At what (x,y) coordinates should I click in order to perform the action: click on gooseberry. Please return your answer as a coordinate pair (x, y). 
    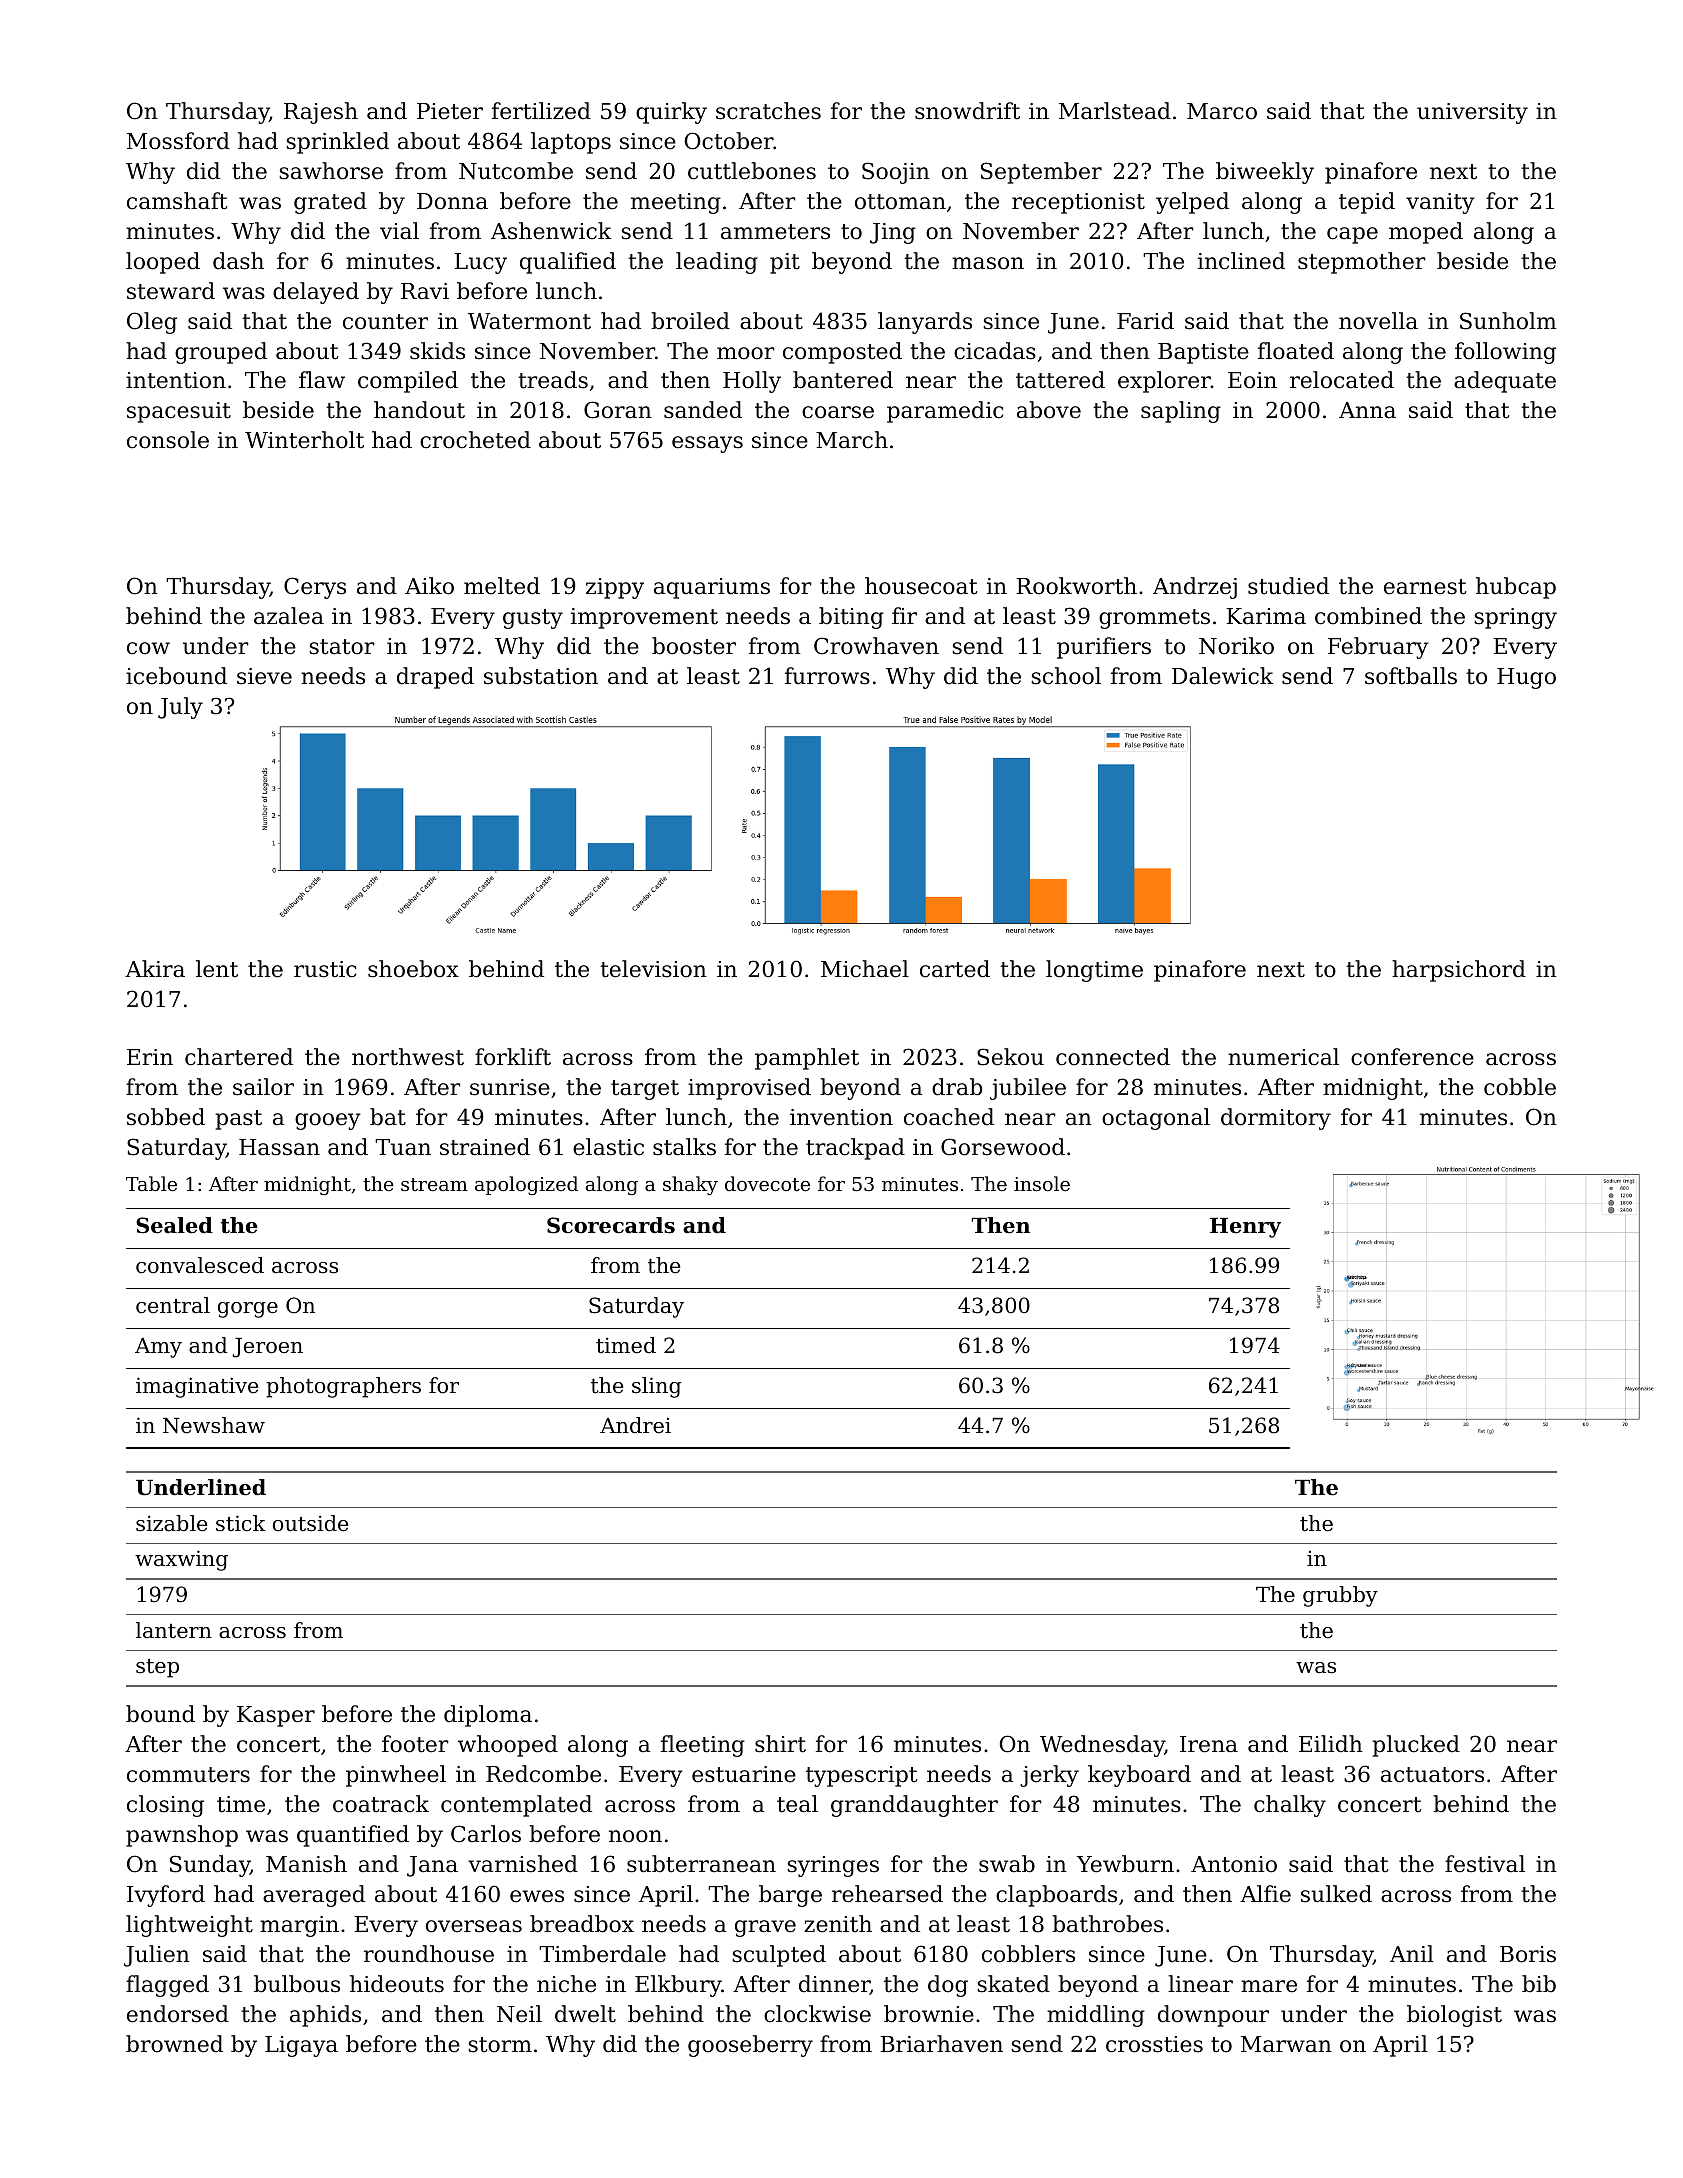
    Looking at the image, I should click on (750, 2046).
